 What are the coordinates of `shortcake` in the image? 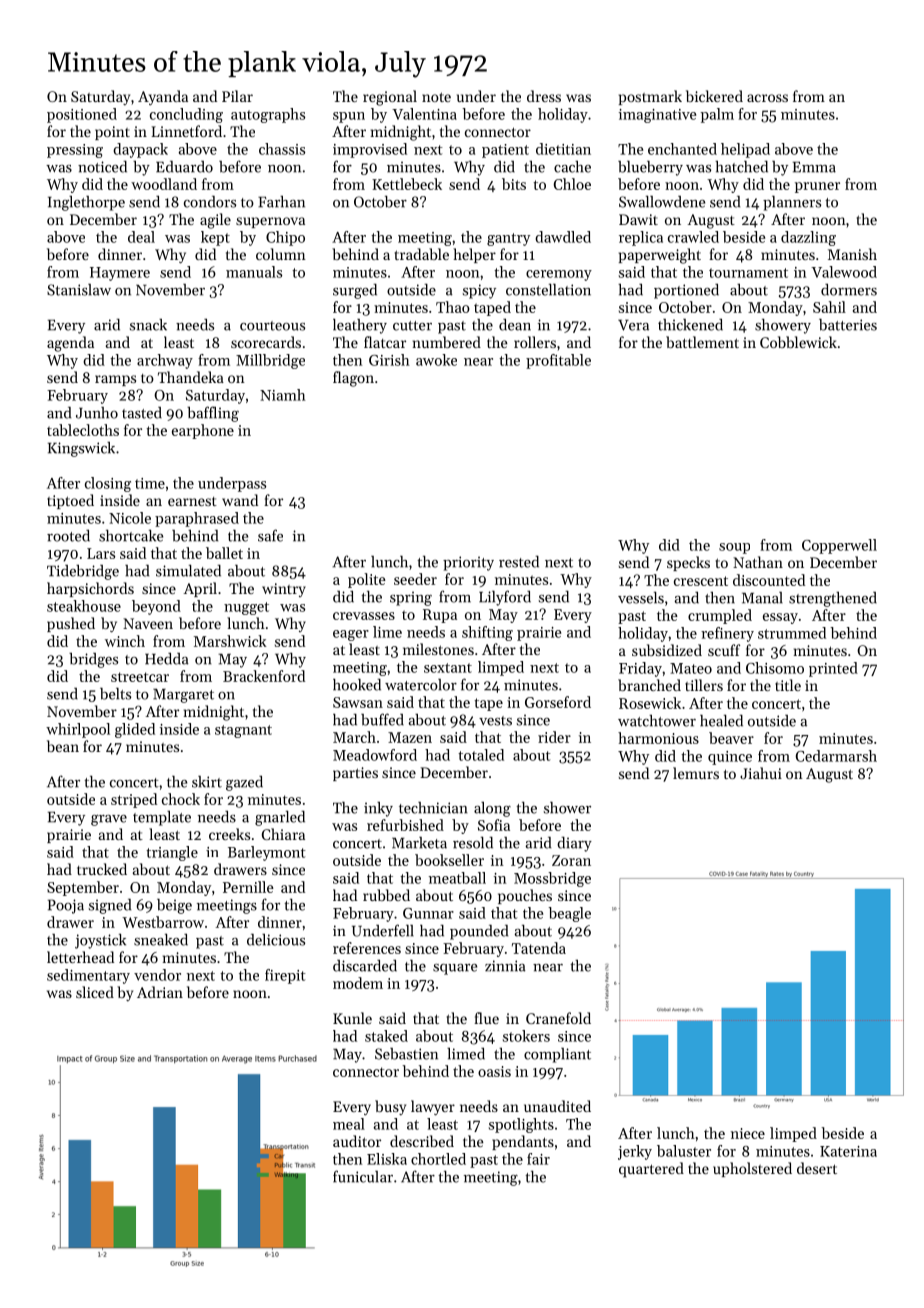 It's located at (131, 535).
